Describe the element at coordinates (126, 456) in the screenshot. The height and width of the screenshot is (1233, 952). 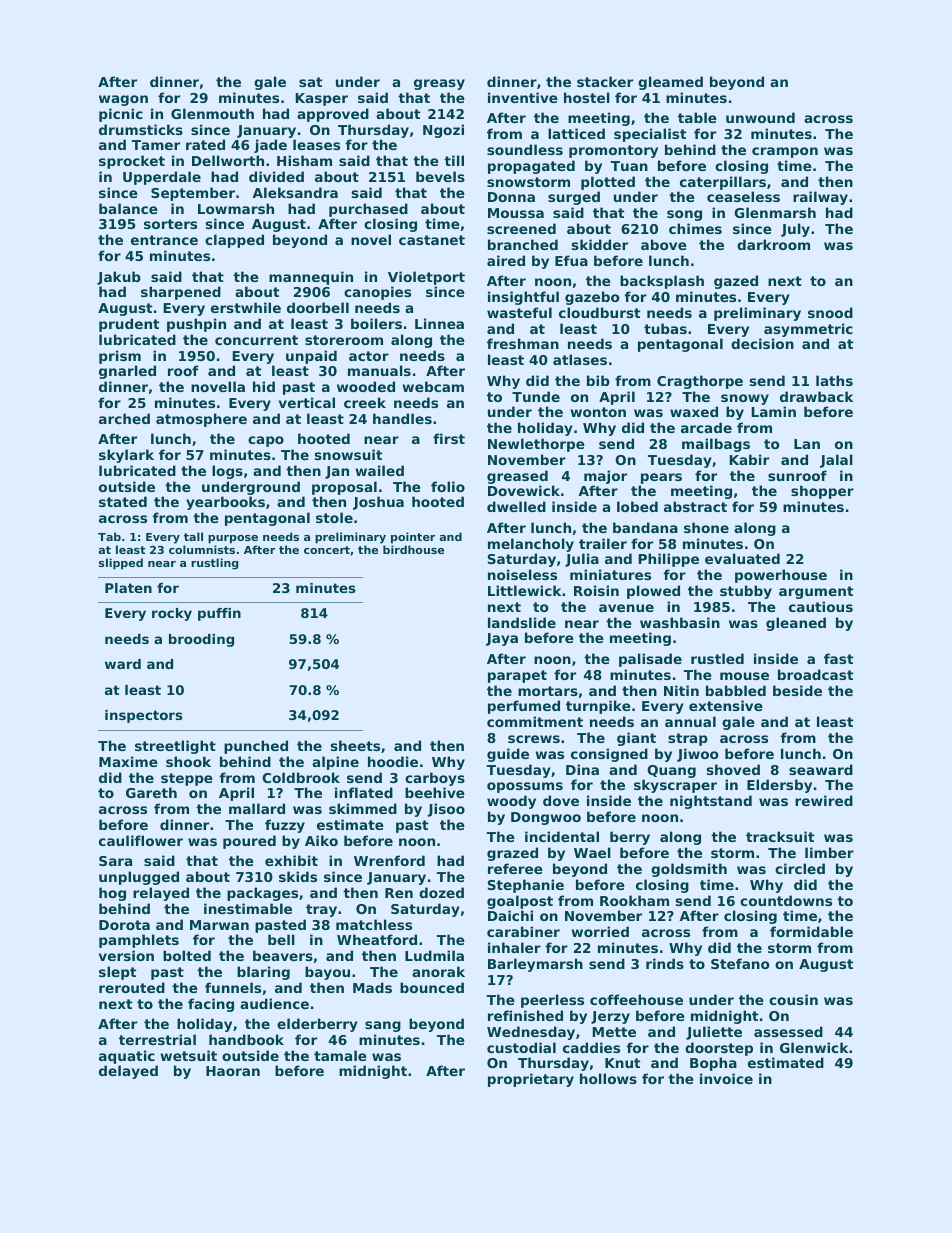
I see `skylark` at that location.
